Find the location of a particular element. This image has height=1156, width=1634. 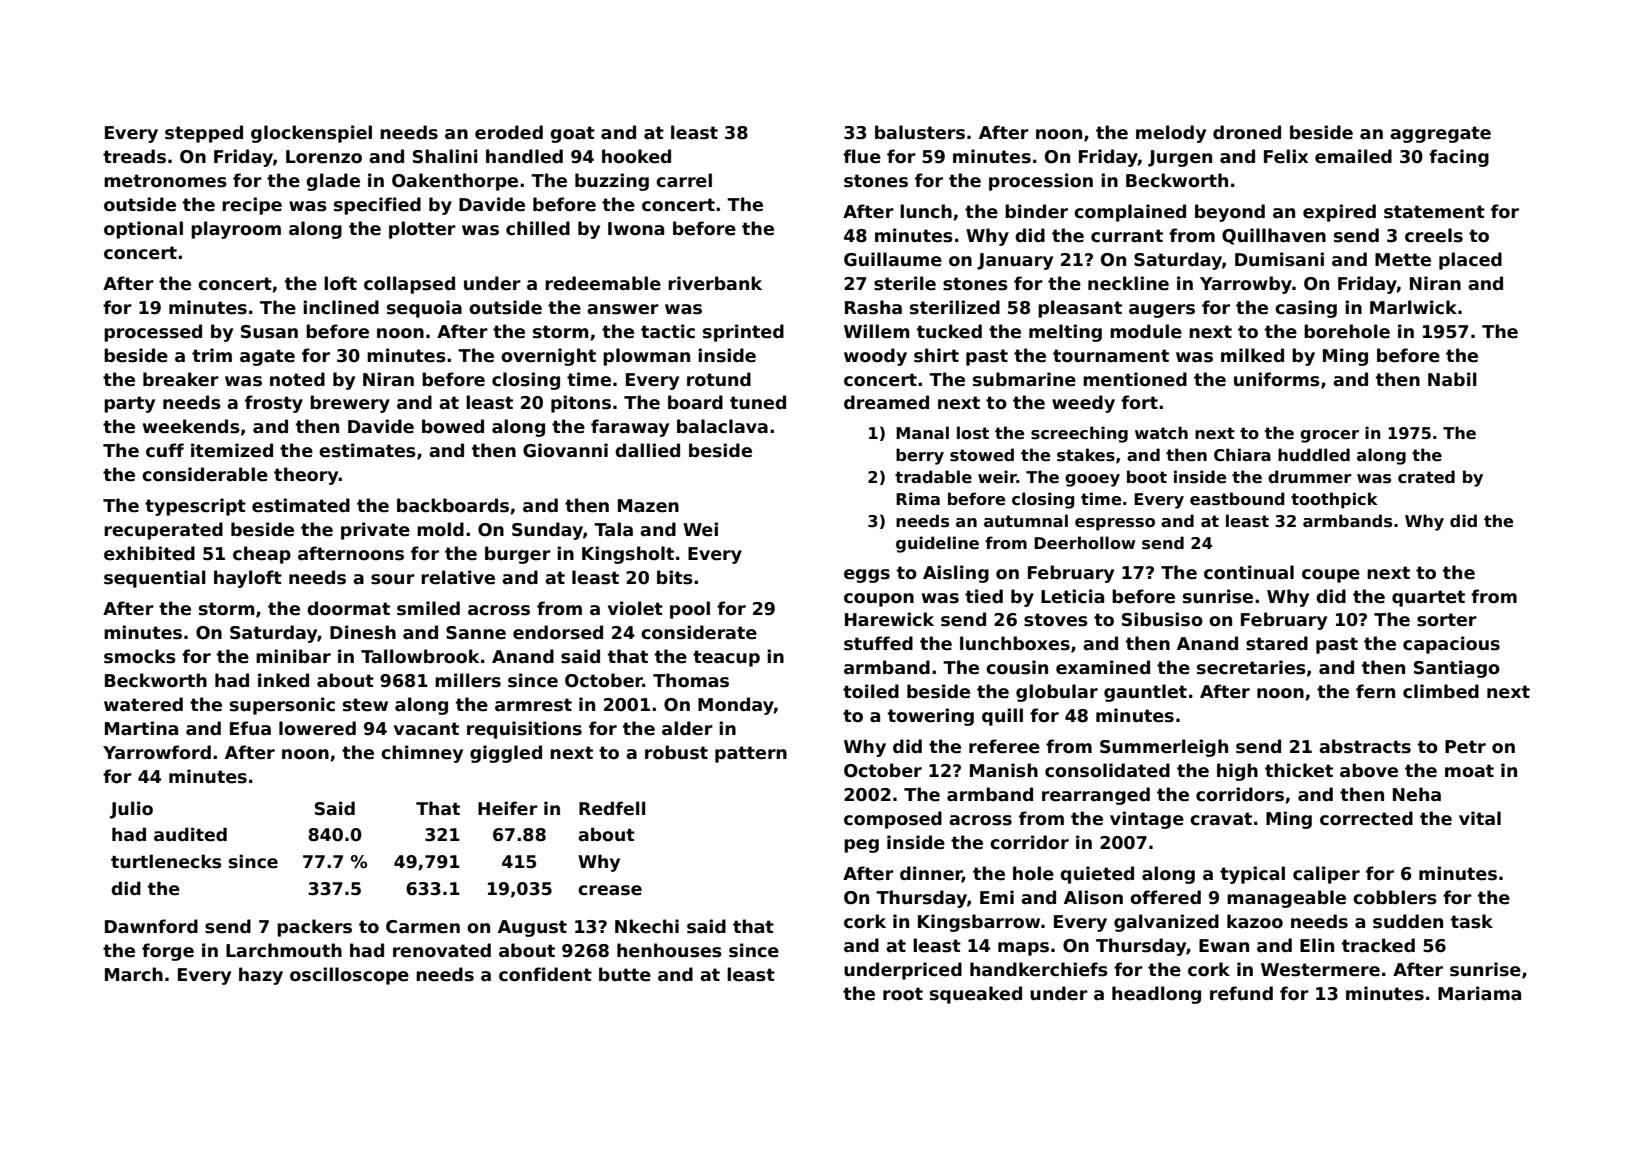

stepped is located at coordinates (204, 134).
